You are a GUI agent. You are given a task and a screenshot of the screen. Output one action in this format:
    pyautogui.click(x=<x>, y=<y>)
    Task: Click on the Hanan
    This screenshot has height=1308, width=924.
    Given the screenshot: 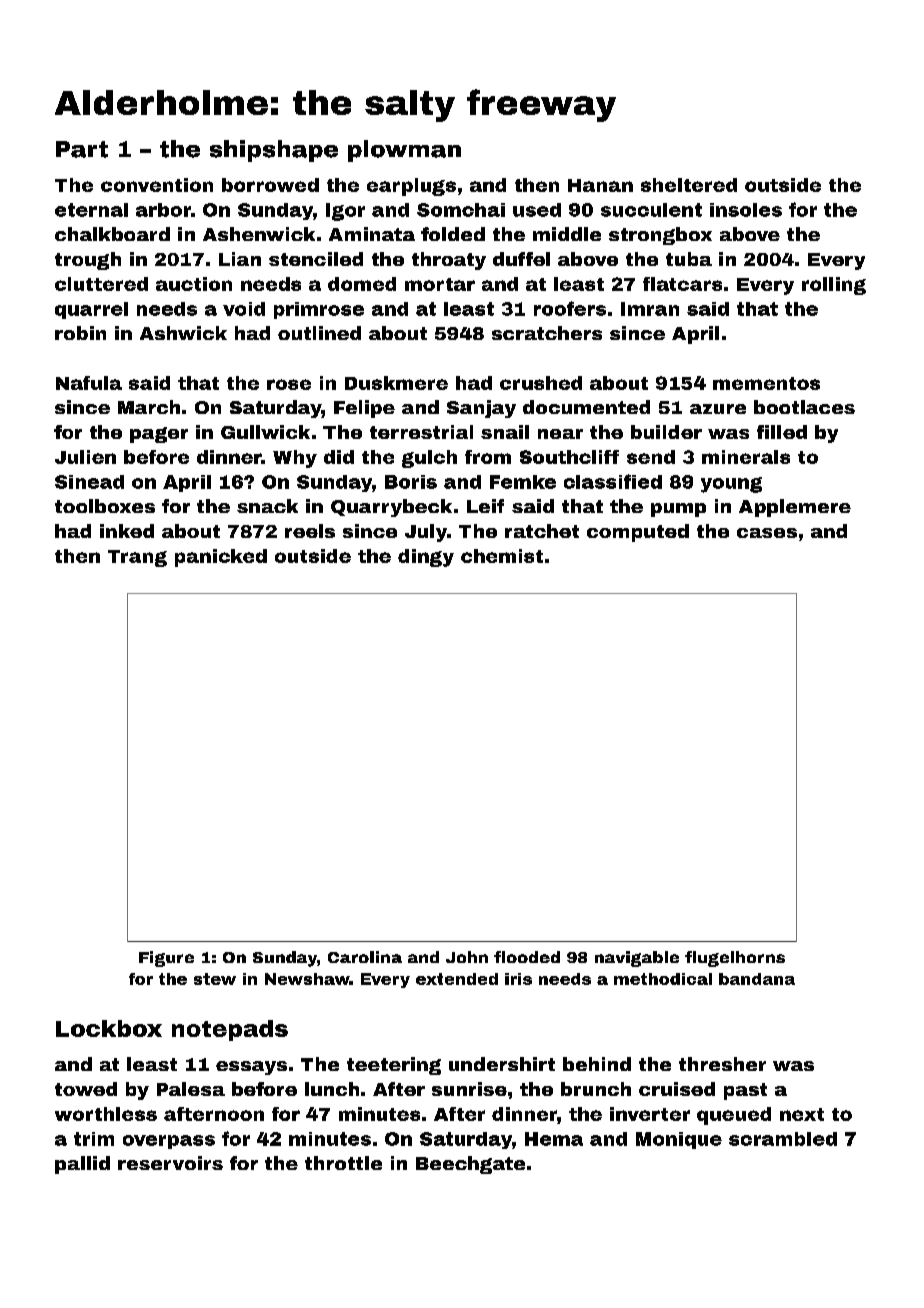 What is the action you would take?
    pyautogui.click(x=600, y=185)
